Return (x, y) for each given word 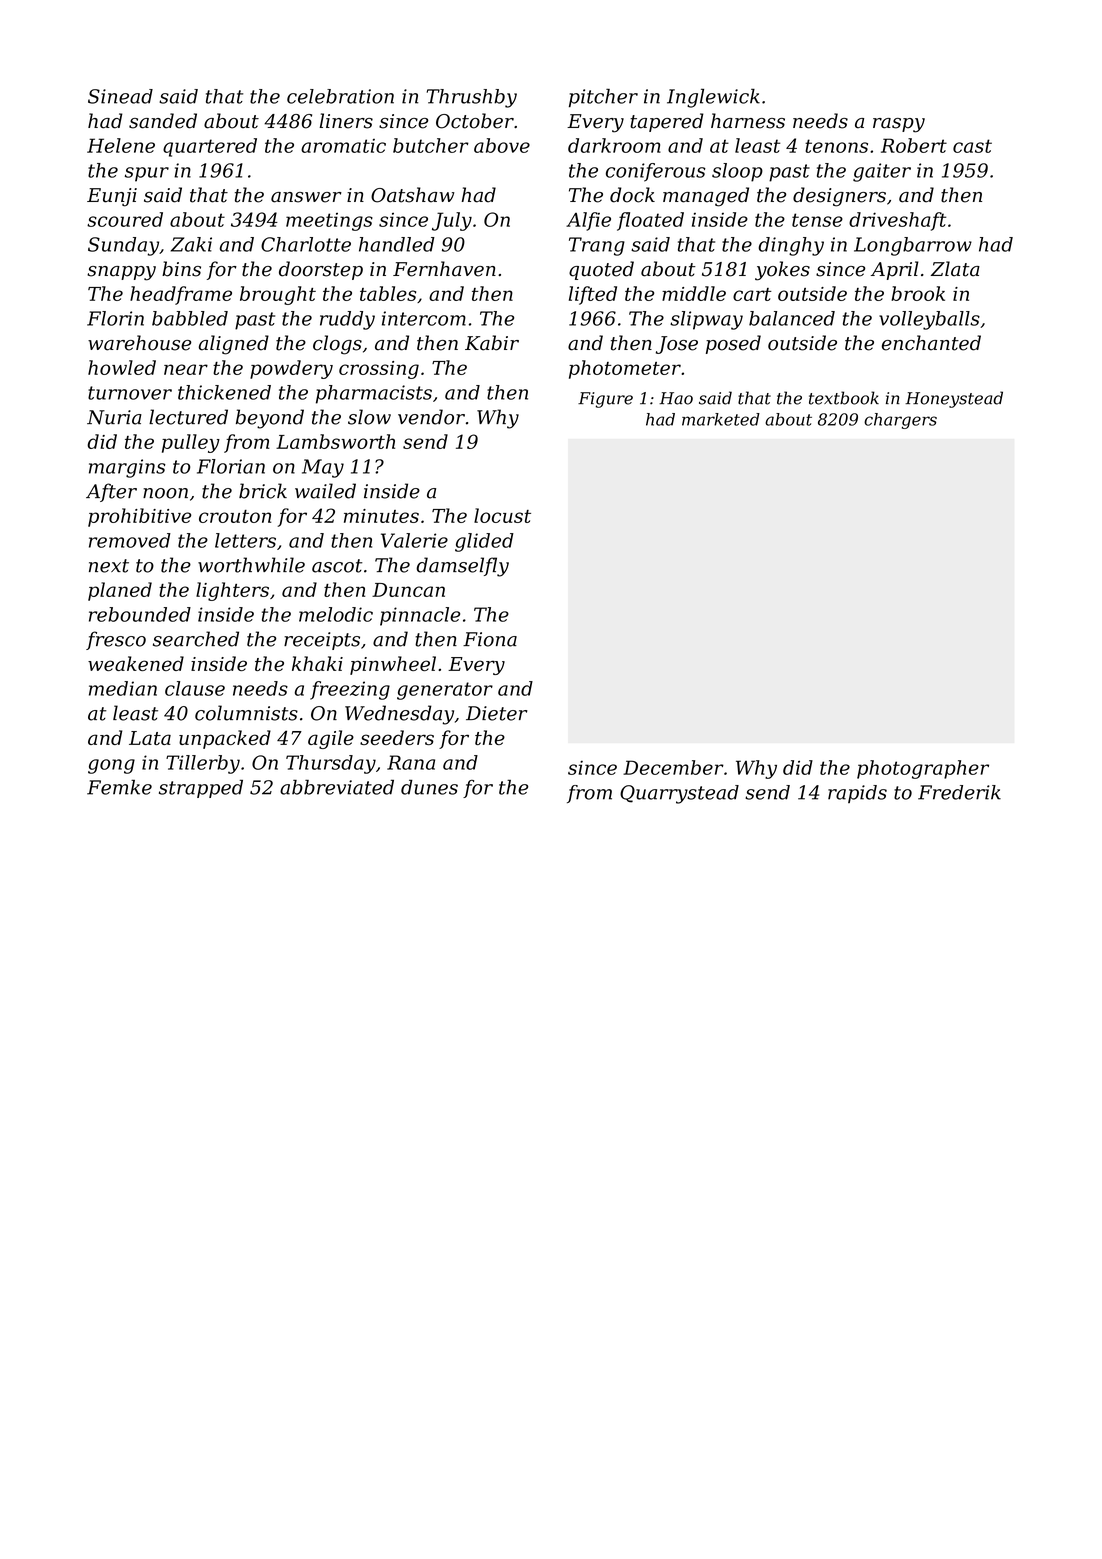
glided (484, 542)
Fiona (490, 639)
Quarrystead (679, 794)
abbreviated (337, 787)
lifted (593, 295)
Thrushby (472, 98)
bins (181, 269)
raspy (899, 125)
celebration (340, 96)
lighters (232, 591)
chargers (900, 421)
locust (502, 515)
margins (127, 468)
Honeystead (954, 399)
